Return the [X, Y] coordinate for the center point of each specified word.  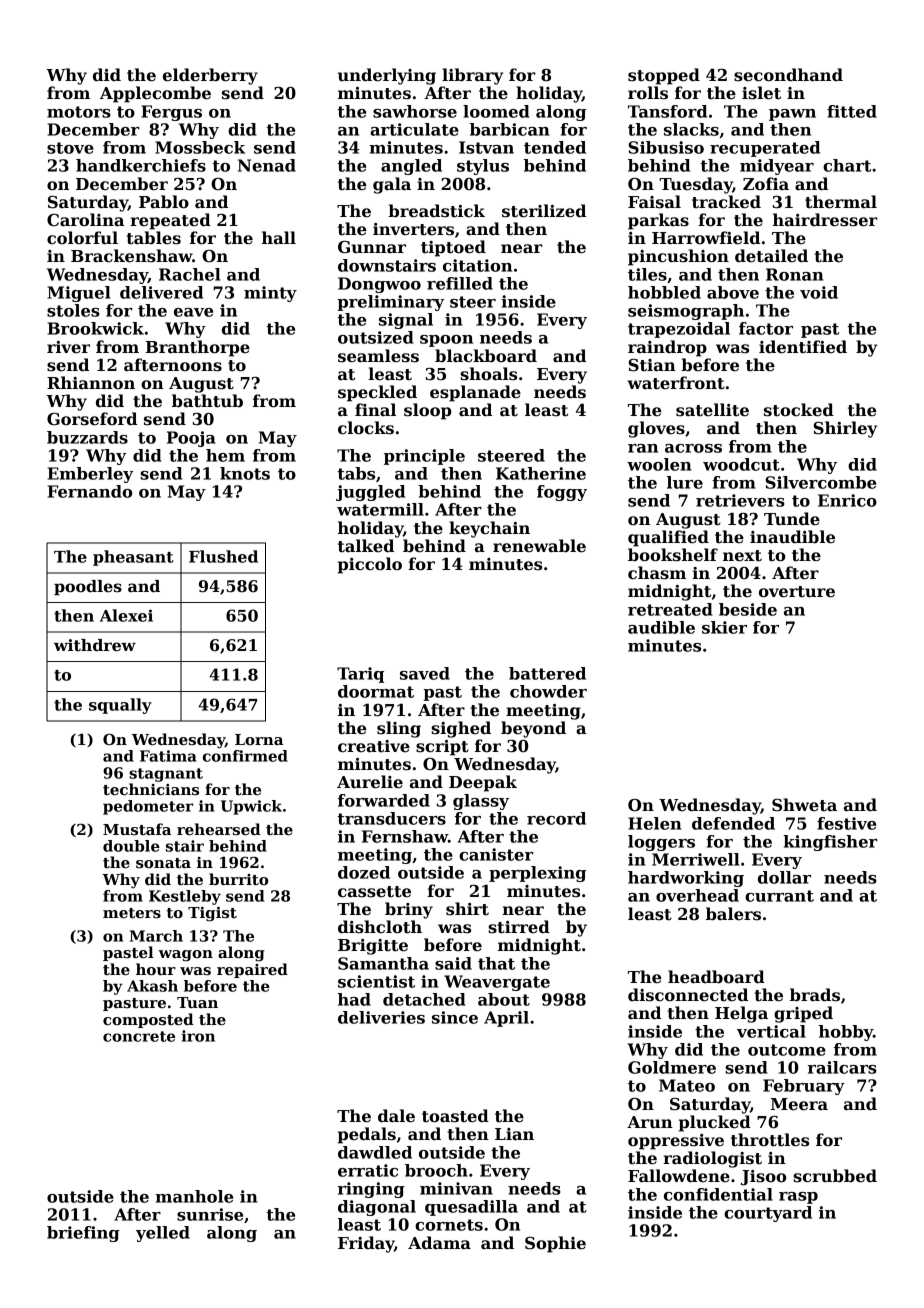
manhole [194, 1196]
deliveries [381, 1017]
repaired [252, 970]
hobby [846, 1033]
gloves [656, 429]
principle [424, 457]
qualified [668, 538]
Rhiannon [91, 383]
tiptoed [453, 248]
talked [366, 546]
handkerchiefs [141, 165]
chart [847, 165]
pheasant [133, 558]
